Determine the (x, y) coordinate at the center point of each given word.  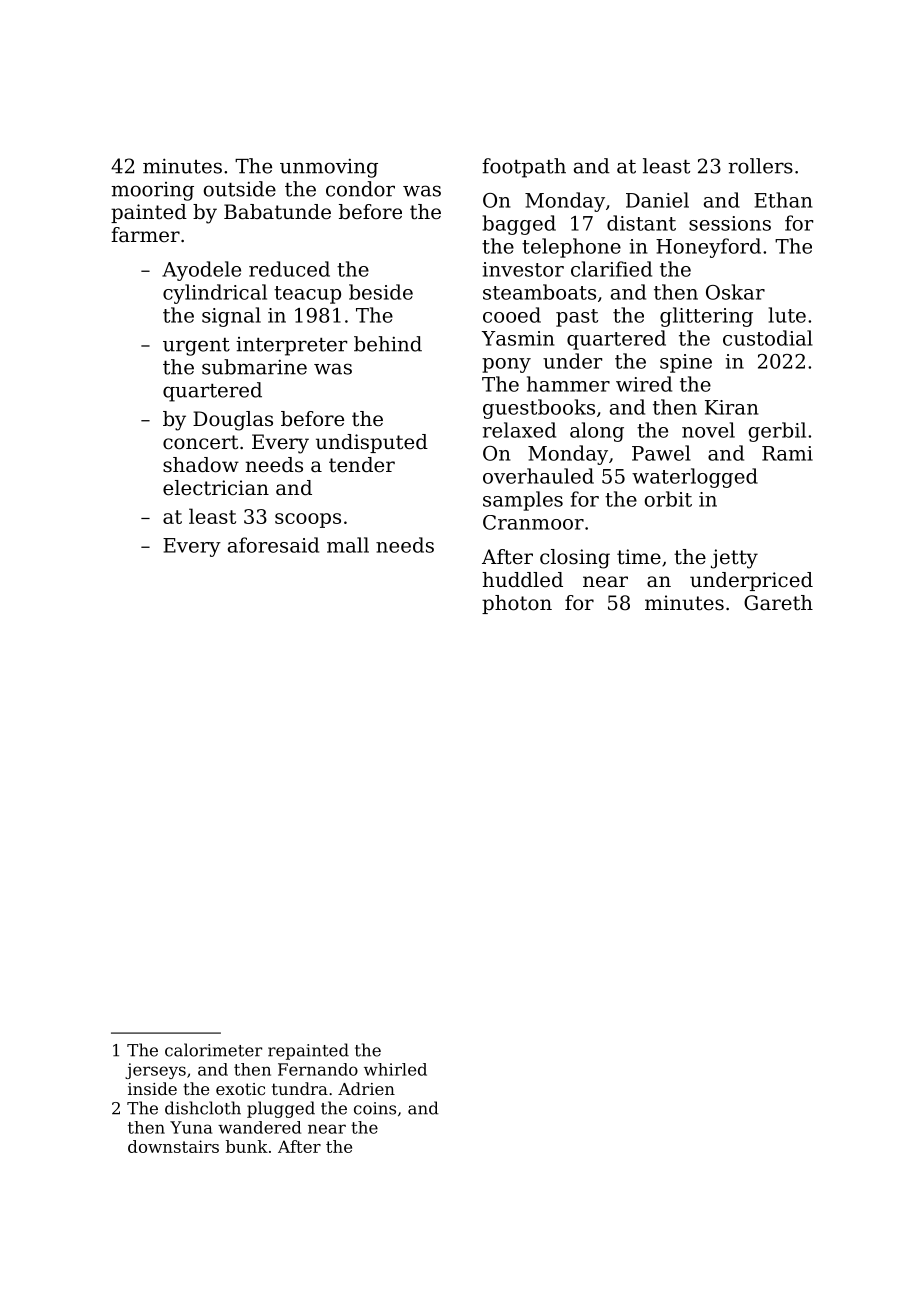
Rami (787, 453)
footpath (524, 168)
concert (200, 442)
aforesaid (273, 545)
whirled (395, 1069)
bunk (247, 1146)
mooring (152, 191)
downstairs (173, 1146)
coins (375, 1108)
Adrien (366, 1088)
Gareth (778, 603)
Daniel (657, 200)
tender (362, 465)
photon (517, 604)
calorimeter (213, 1050)
